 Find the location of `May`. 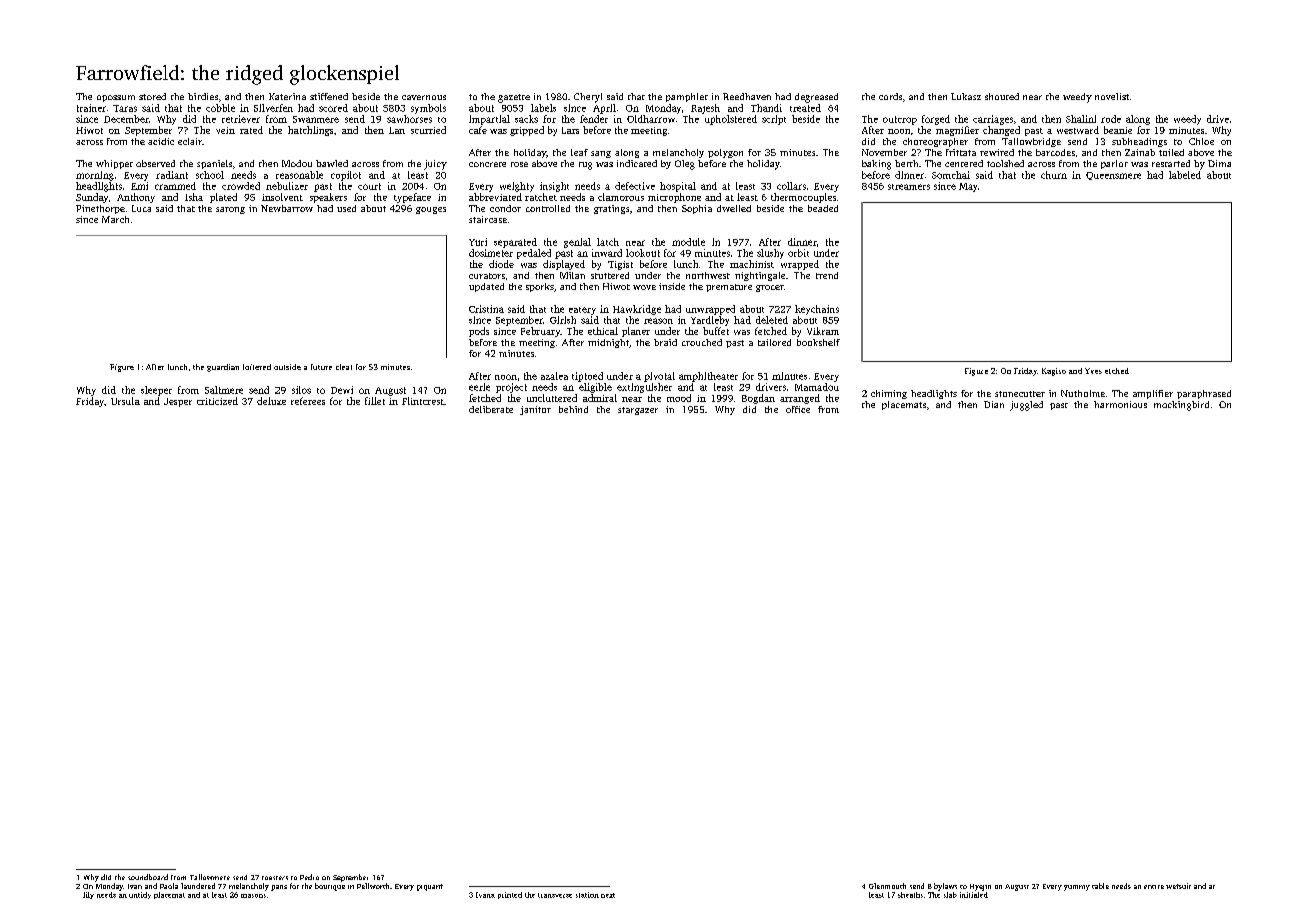

May is located at coordinates (968, 187).
